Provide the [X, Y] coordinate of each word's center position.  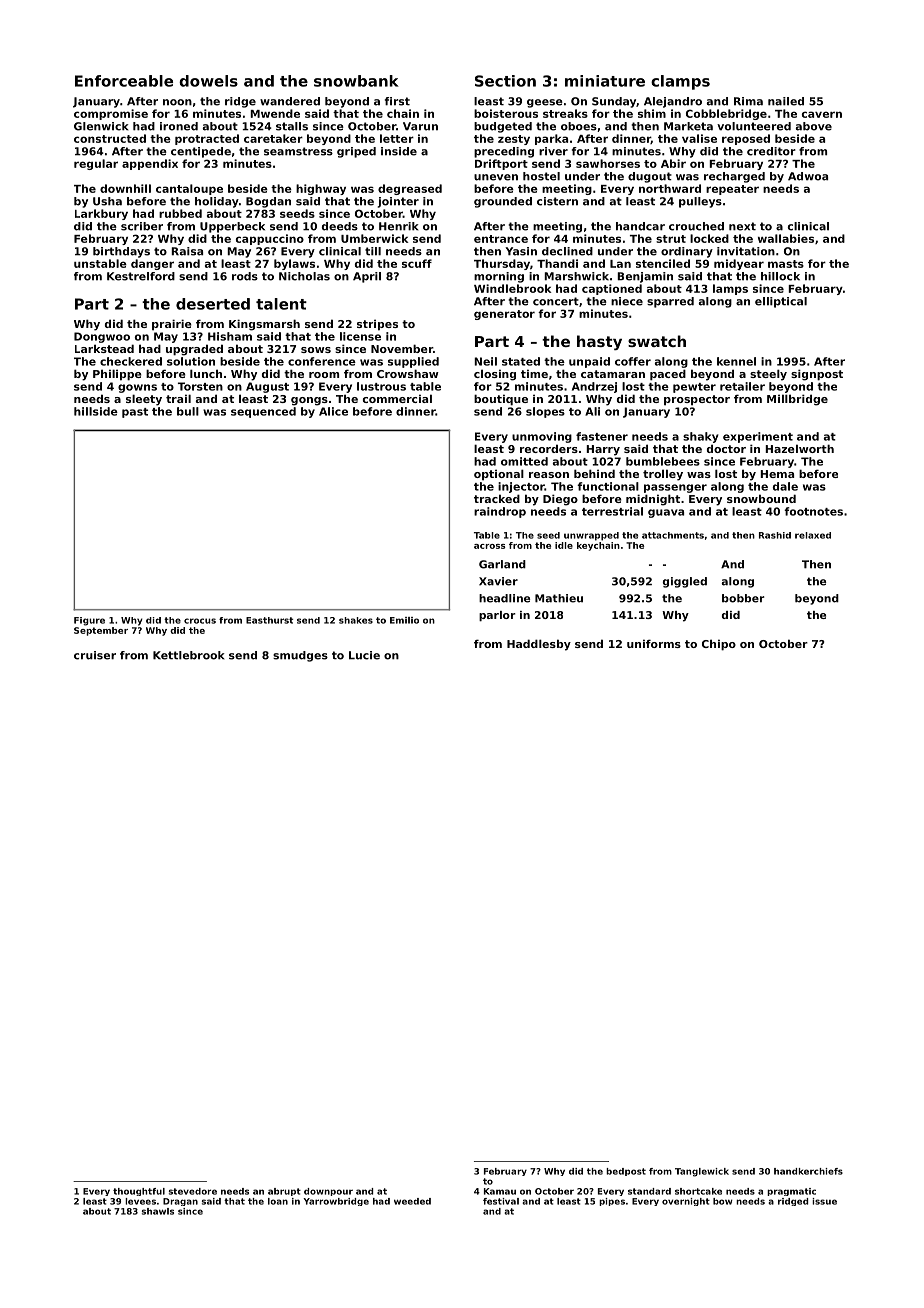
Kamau [500, 1191]
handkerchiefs [808, 1171]
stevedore [193, 1191]
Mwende [275, 113]
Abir [673, 163]
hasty [599, 342]
